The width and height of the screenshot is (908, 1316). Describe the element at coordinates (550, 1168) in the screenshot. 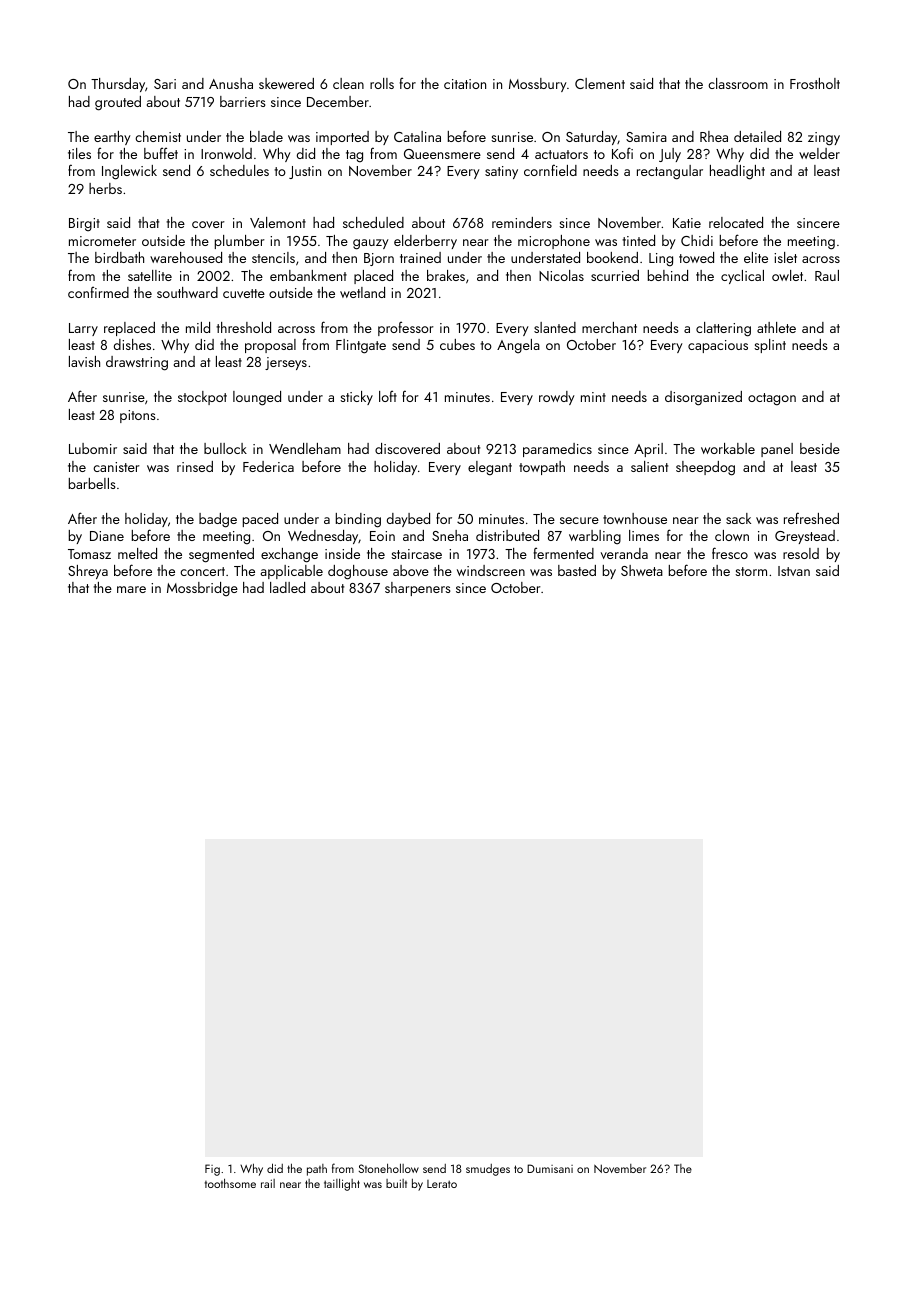

I see `Dumisani` at that location.
